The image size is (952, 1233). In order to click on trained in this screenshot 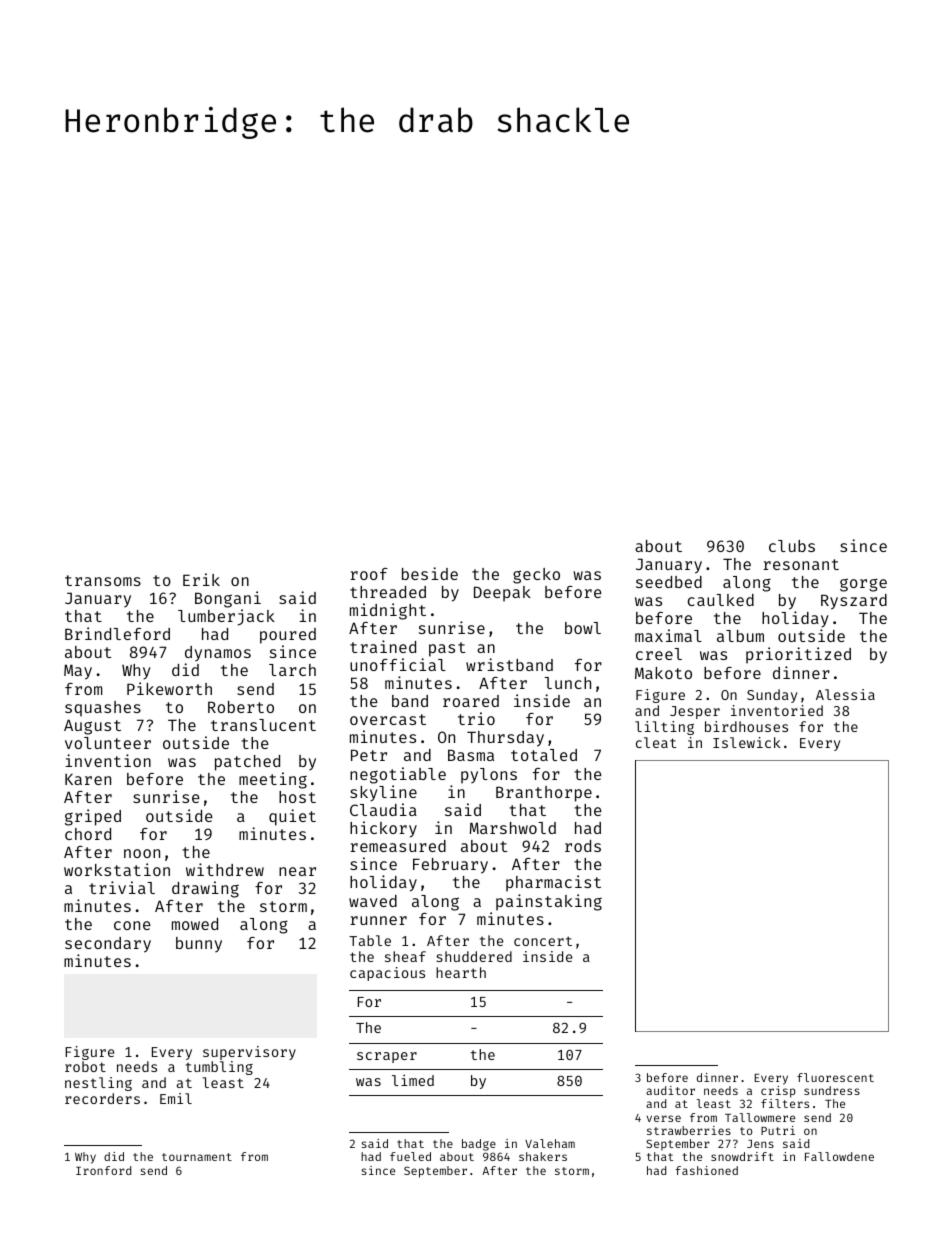, I will do `click(383, 646)`.
